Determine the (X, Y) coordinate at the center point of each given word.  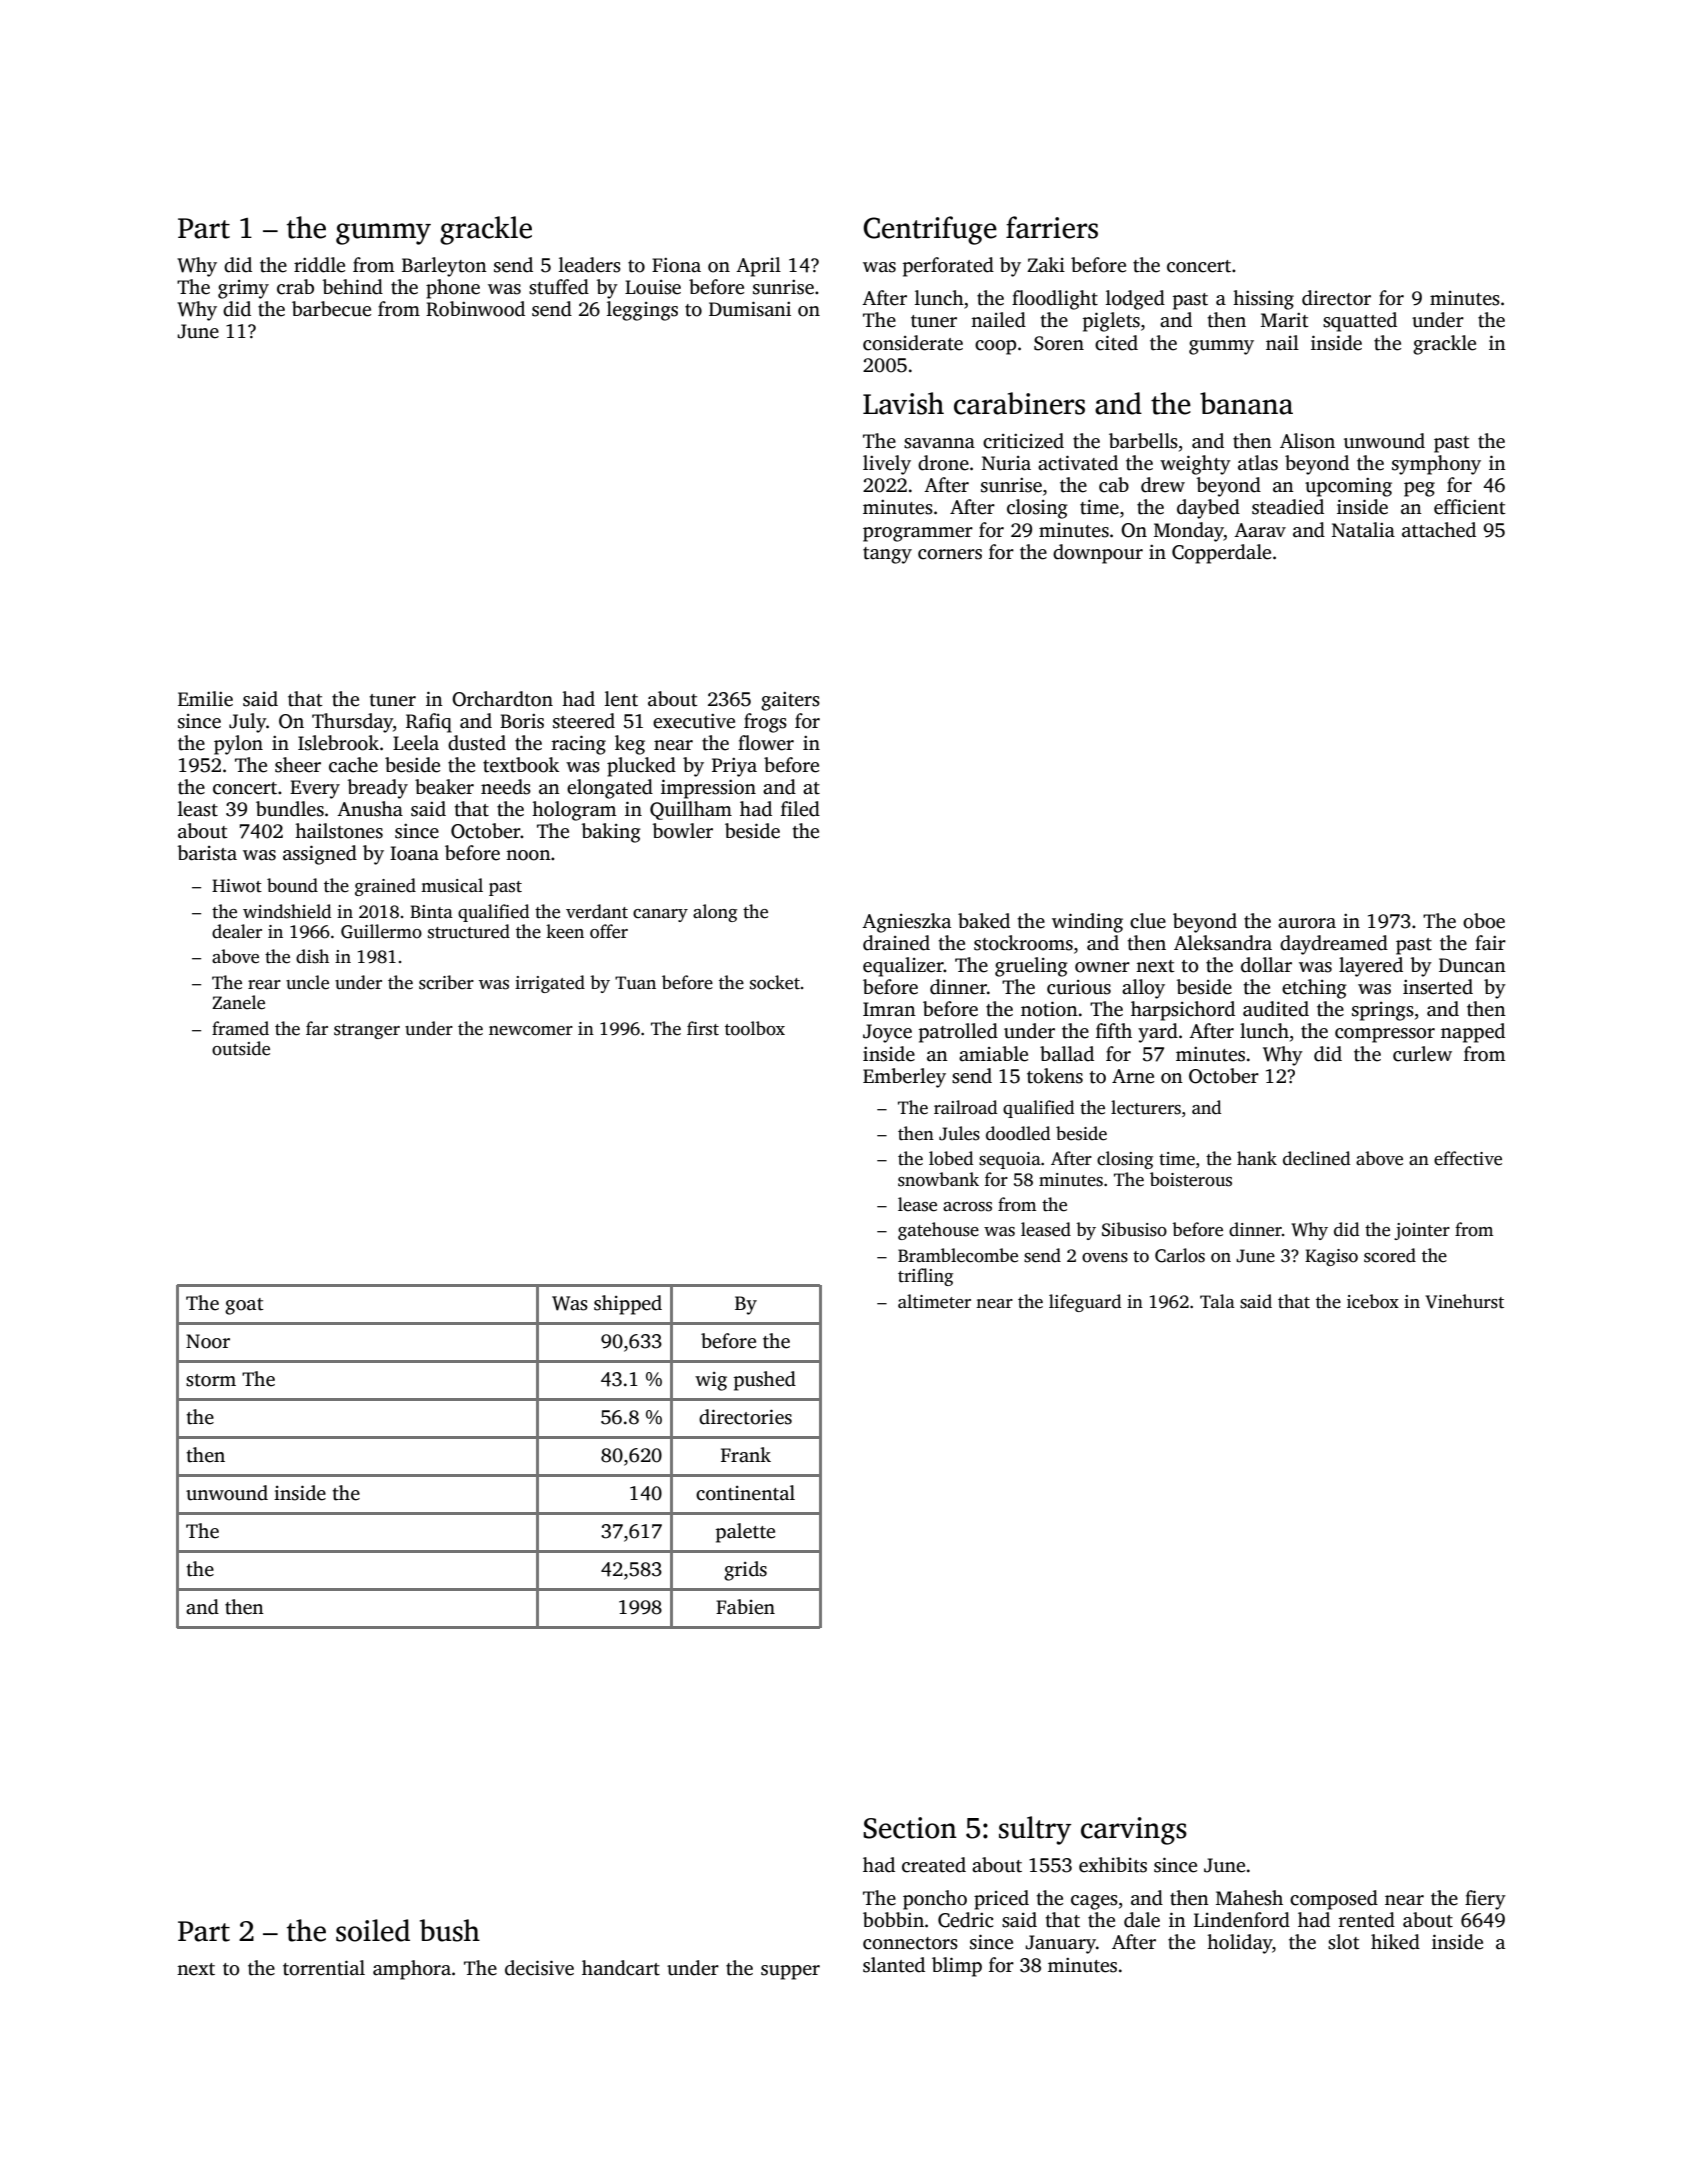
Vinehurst (1464, 1301)
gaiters (790, 701)
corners (950, 554)
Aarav (1260, 530)
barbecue (331, 309)
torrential (324, 1968)
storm (211, 1380)
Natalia (1363, 530)
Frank (746, 1455)
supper (790, 1972)
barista (207, 853)
